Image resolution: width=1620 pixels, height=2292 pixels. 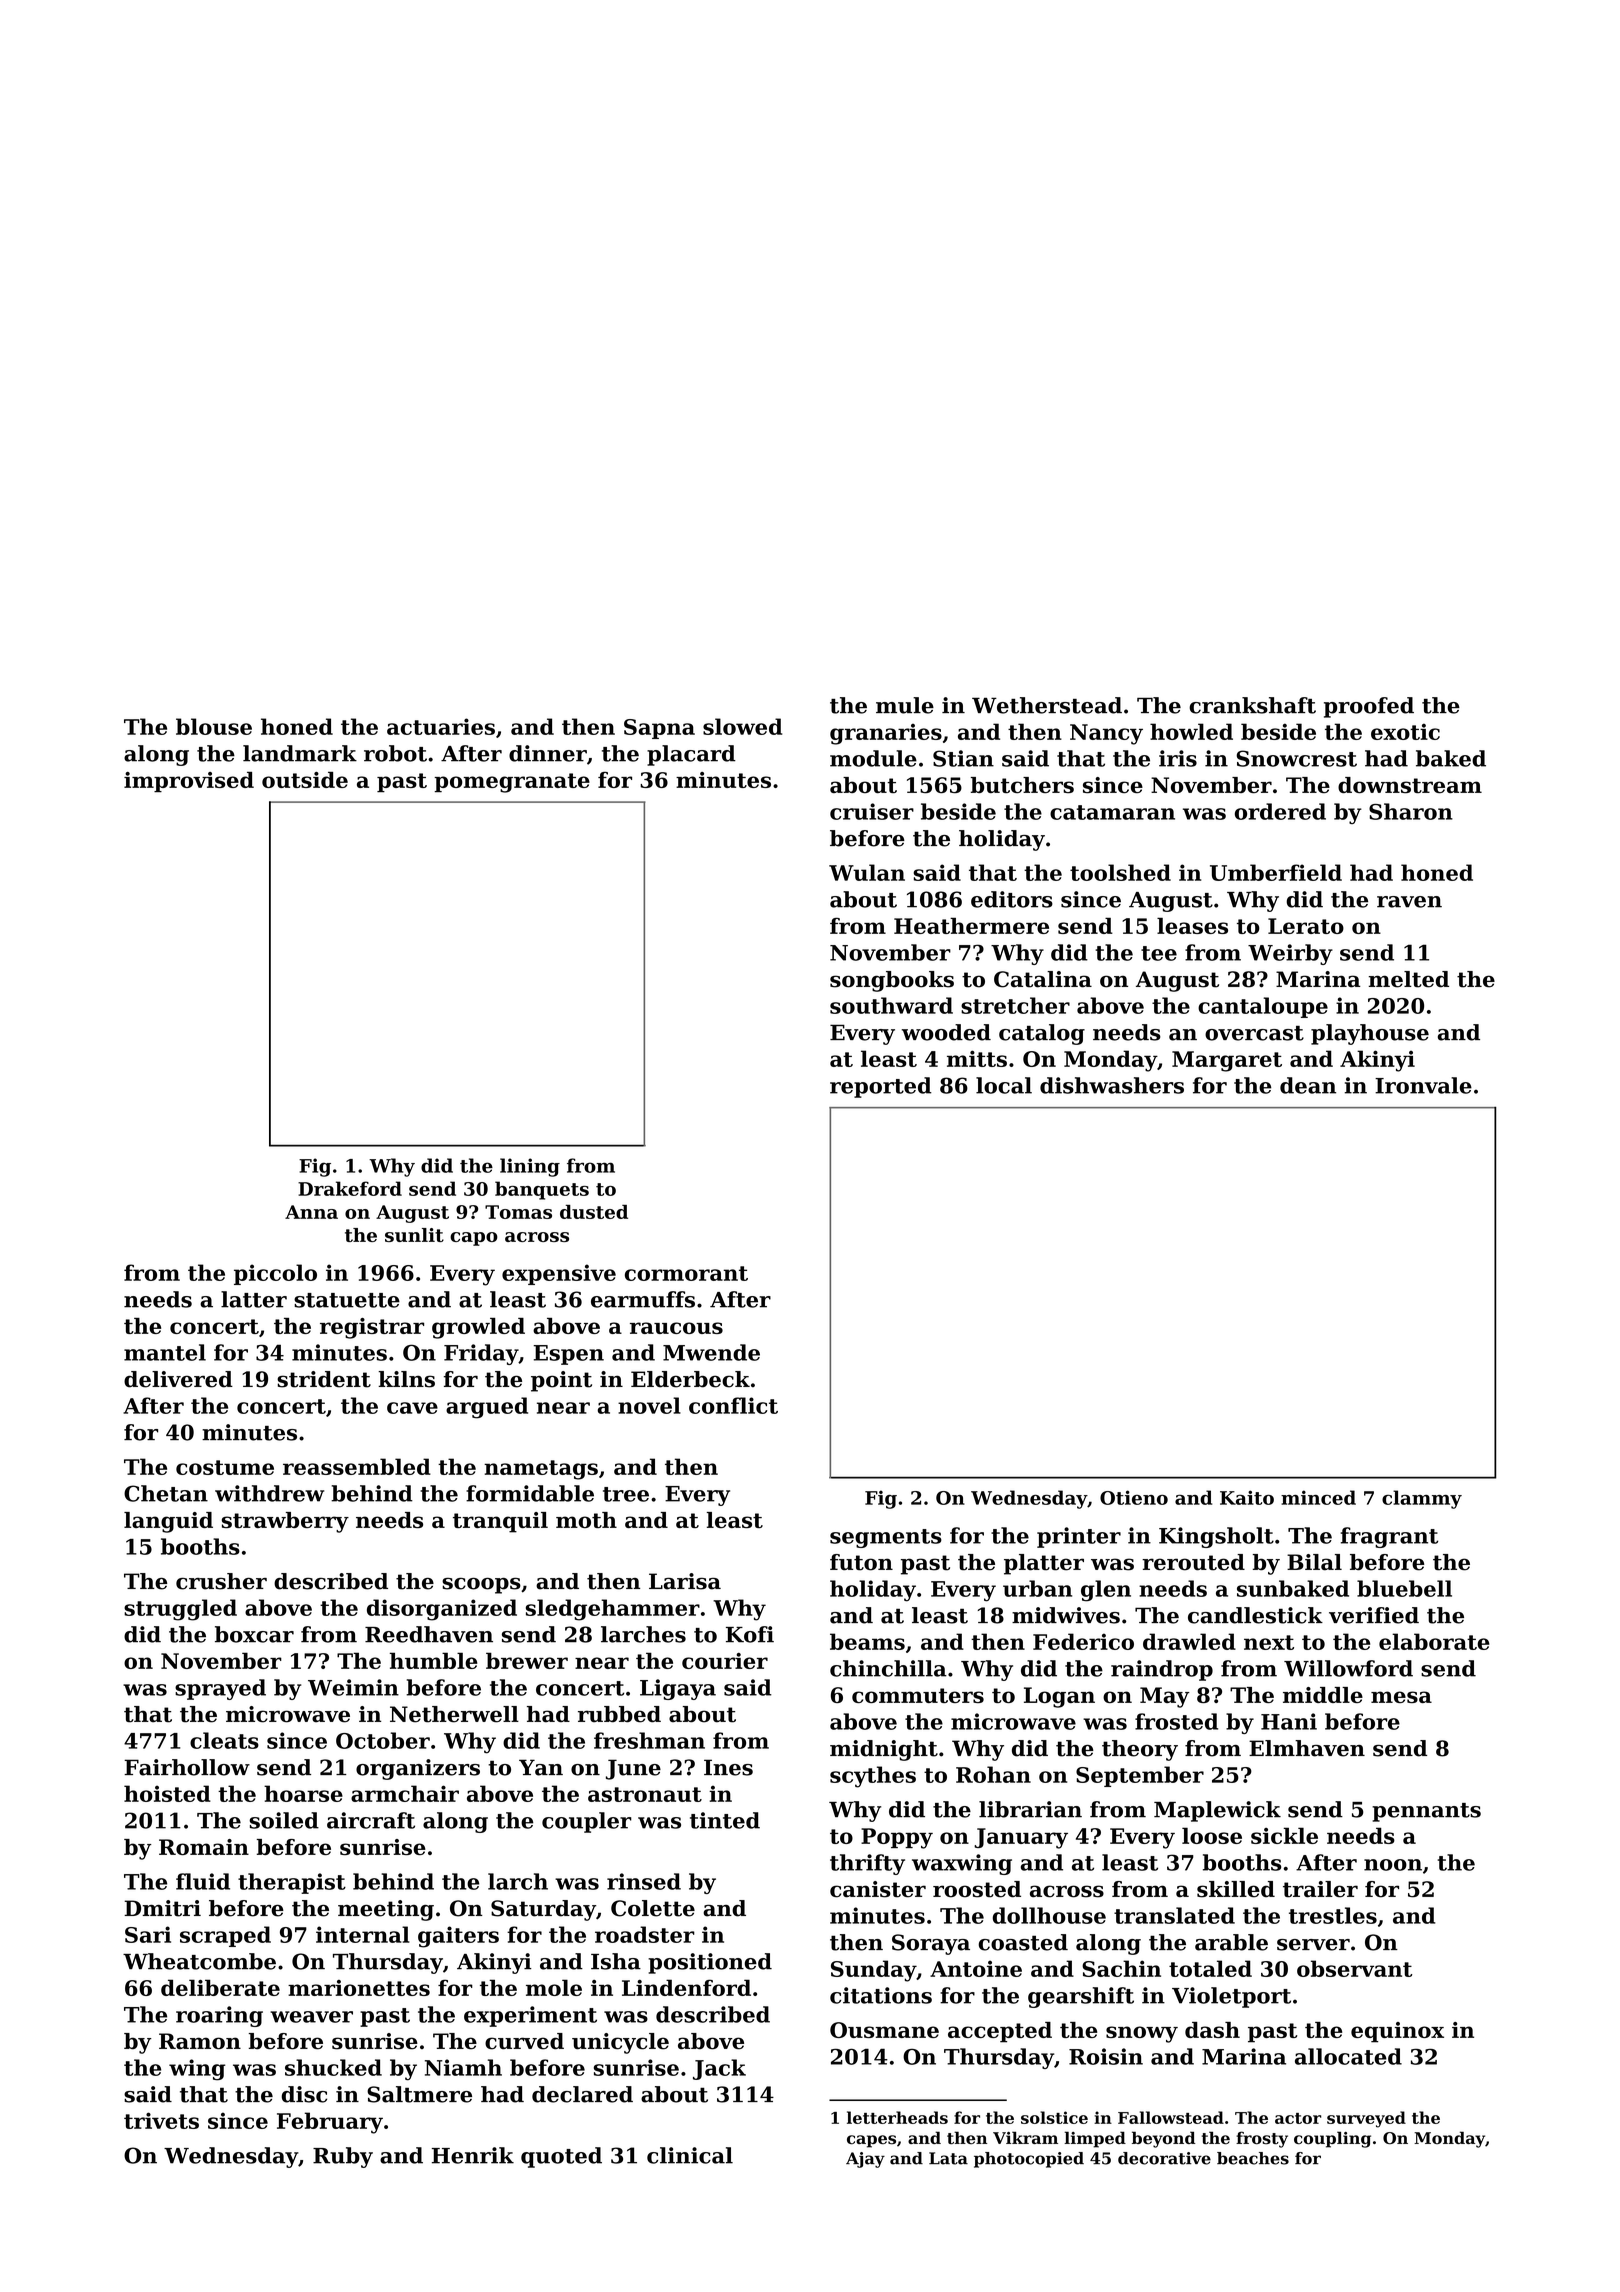 I want to click on beams, so click(x=867, y=1641).
